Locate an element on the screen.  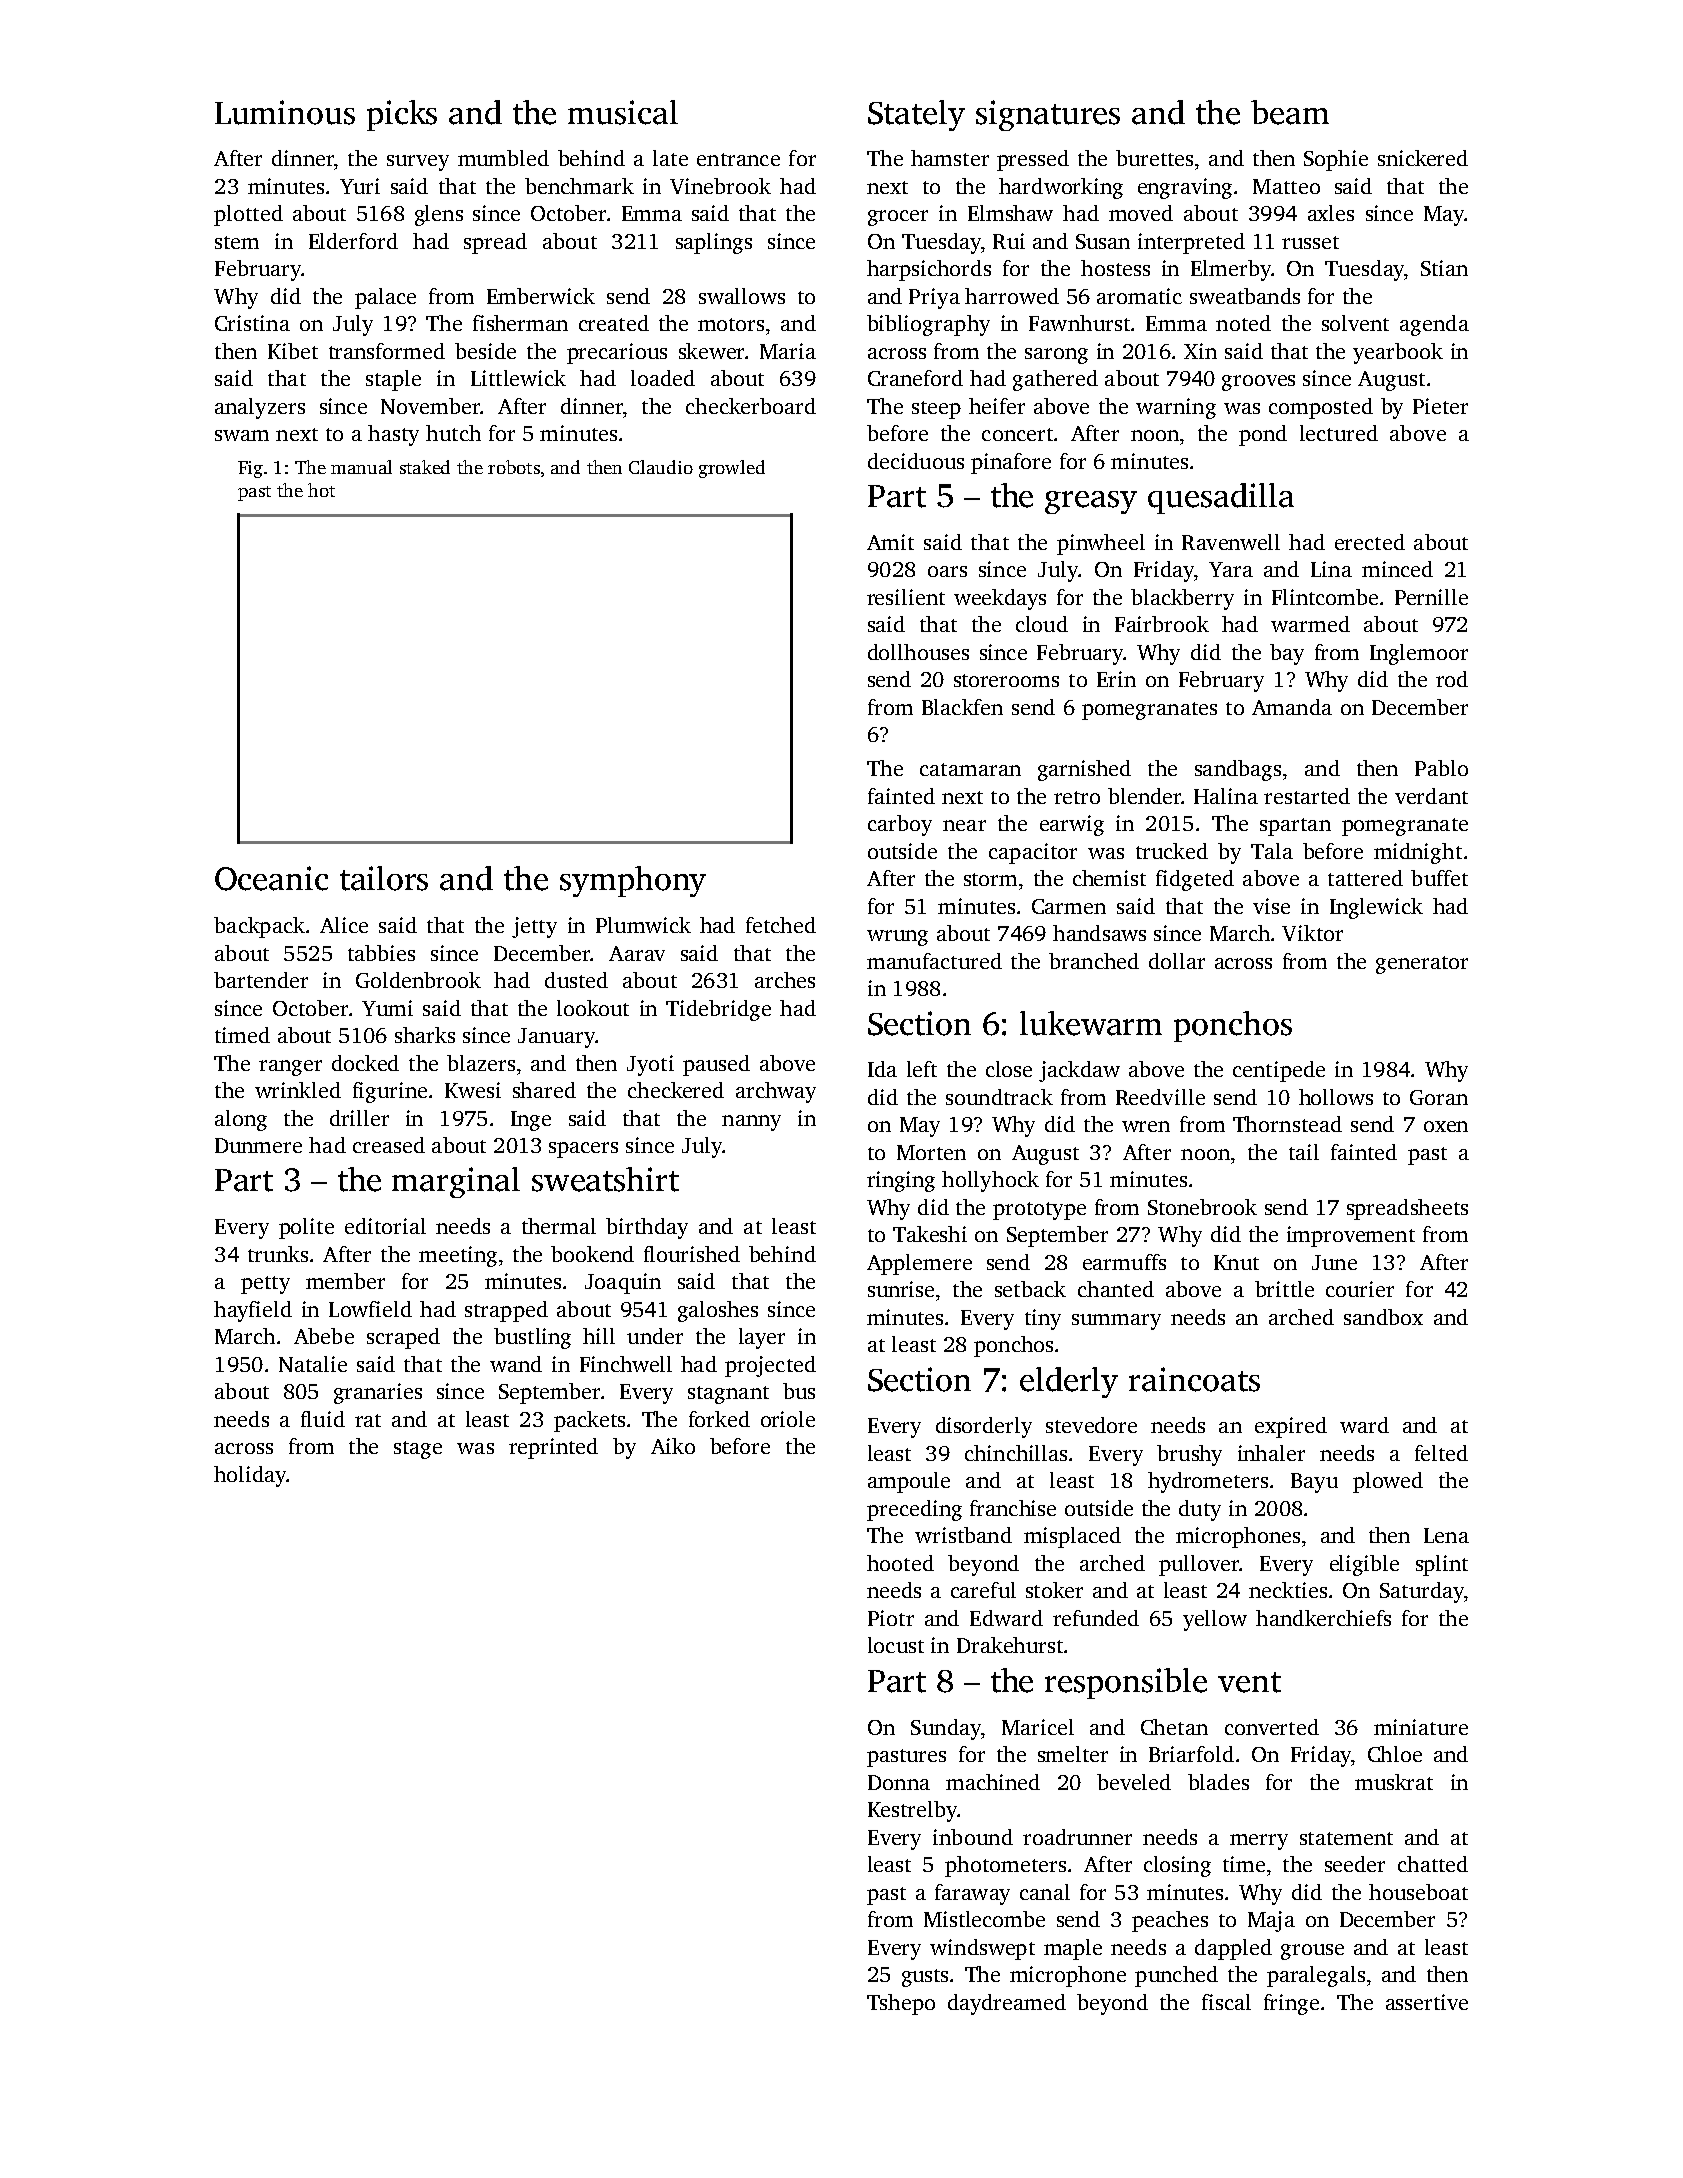
Luminous is located at coordinates (285, 112).
